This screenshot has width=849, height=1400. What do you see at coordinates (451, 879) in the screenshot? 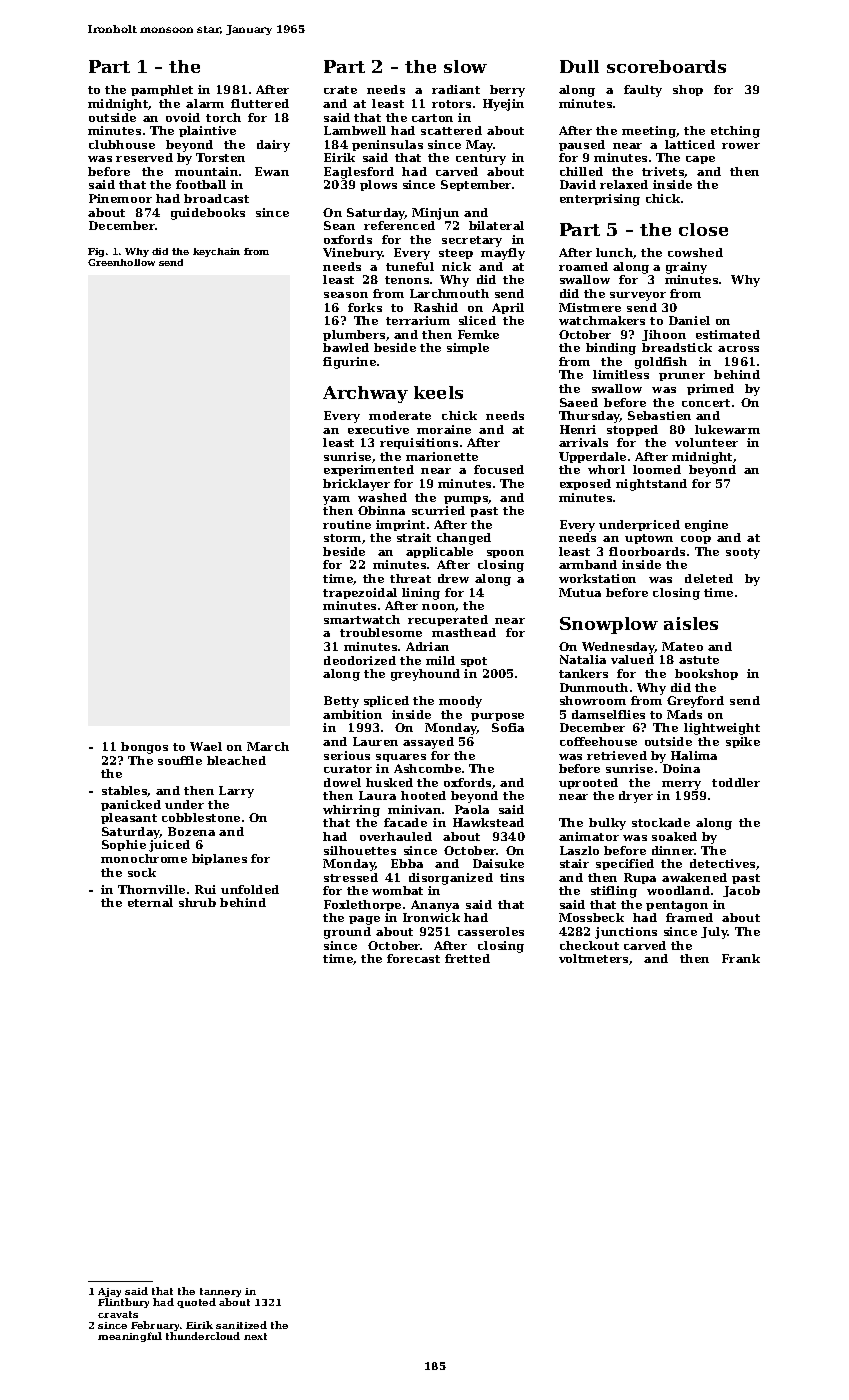
I see `disorganized` at bounding box center [451, 879].
